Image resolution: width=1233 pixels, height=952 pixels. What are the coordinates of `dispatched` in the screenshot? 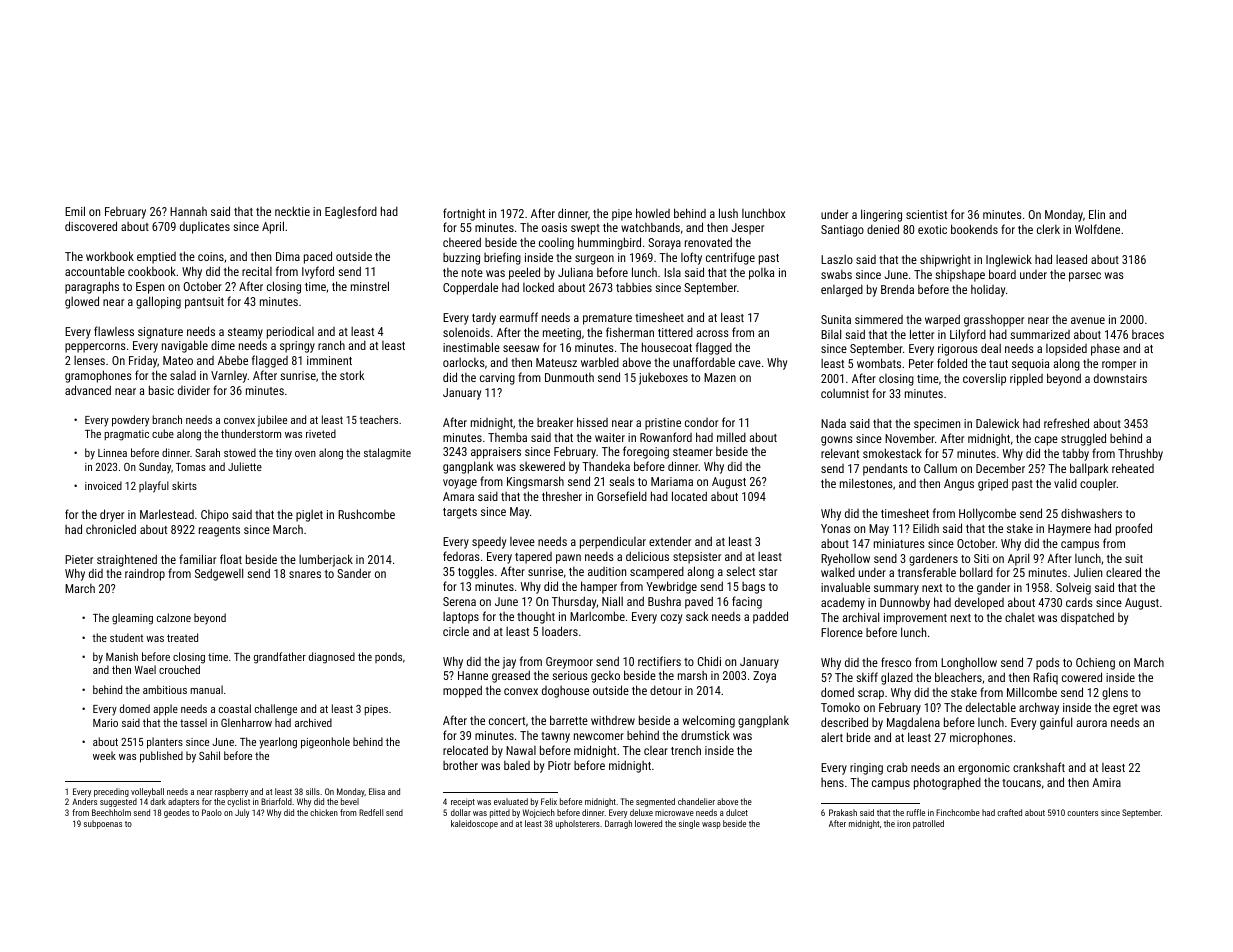 It's located at (1087, 618).
